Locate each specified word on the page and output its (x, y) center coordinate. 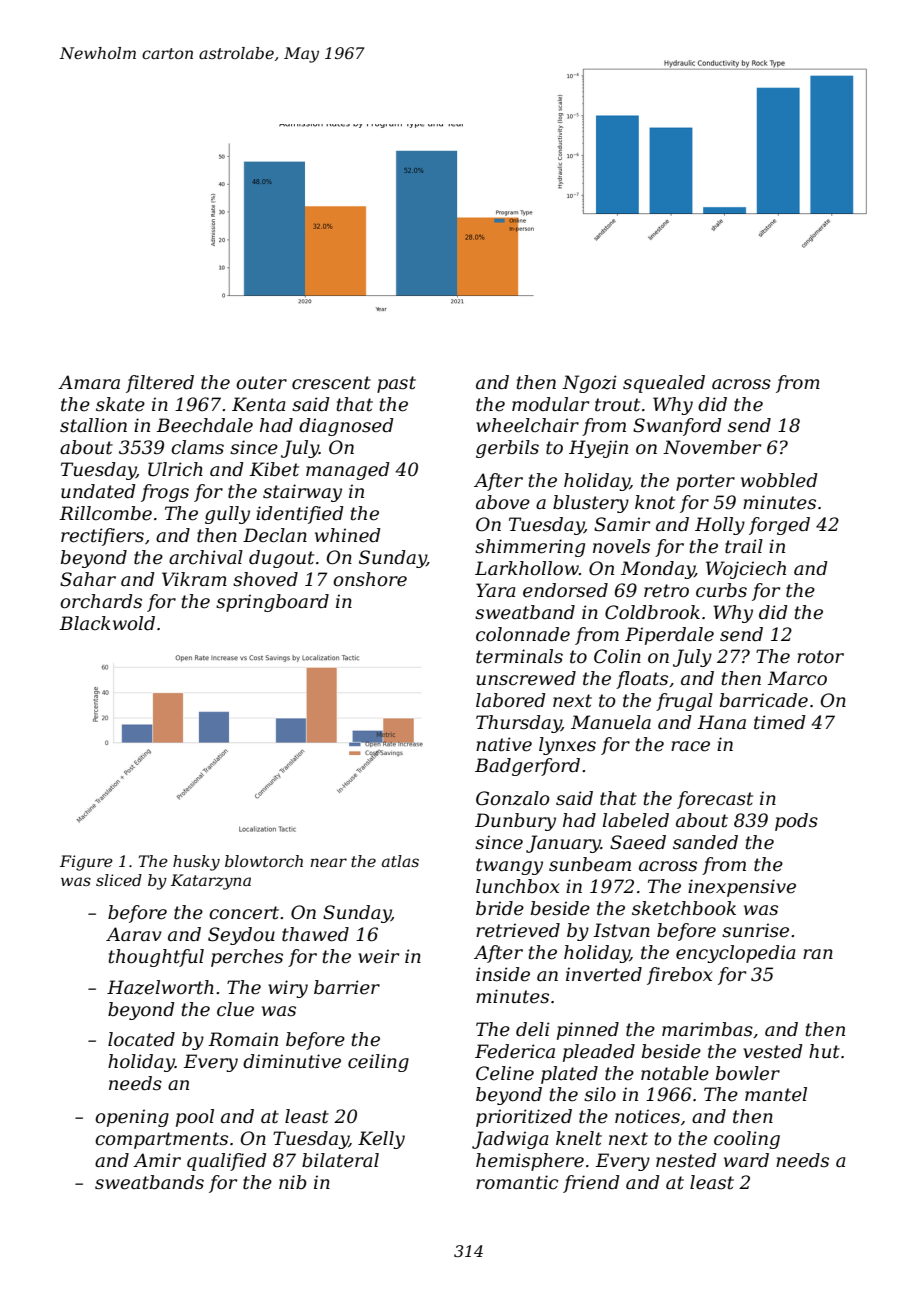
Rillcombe (105, 513)
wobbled (779, 480)
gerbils (507, 449)
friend (591, 1184)
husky (196, 863)
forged (779, 526)
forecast (715, 800)
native (504, 744)
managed (348, 471)
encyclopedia (735, 954)
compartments (161, 1140)
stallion (93, 425)
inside (503, 974)
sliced (119, 880)
